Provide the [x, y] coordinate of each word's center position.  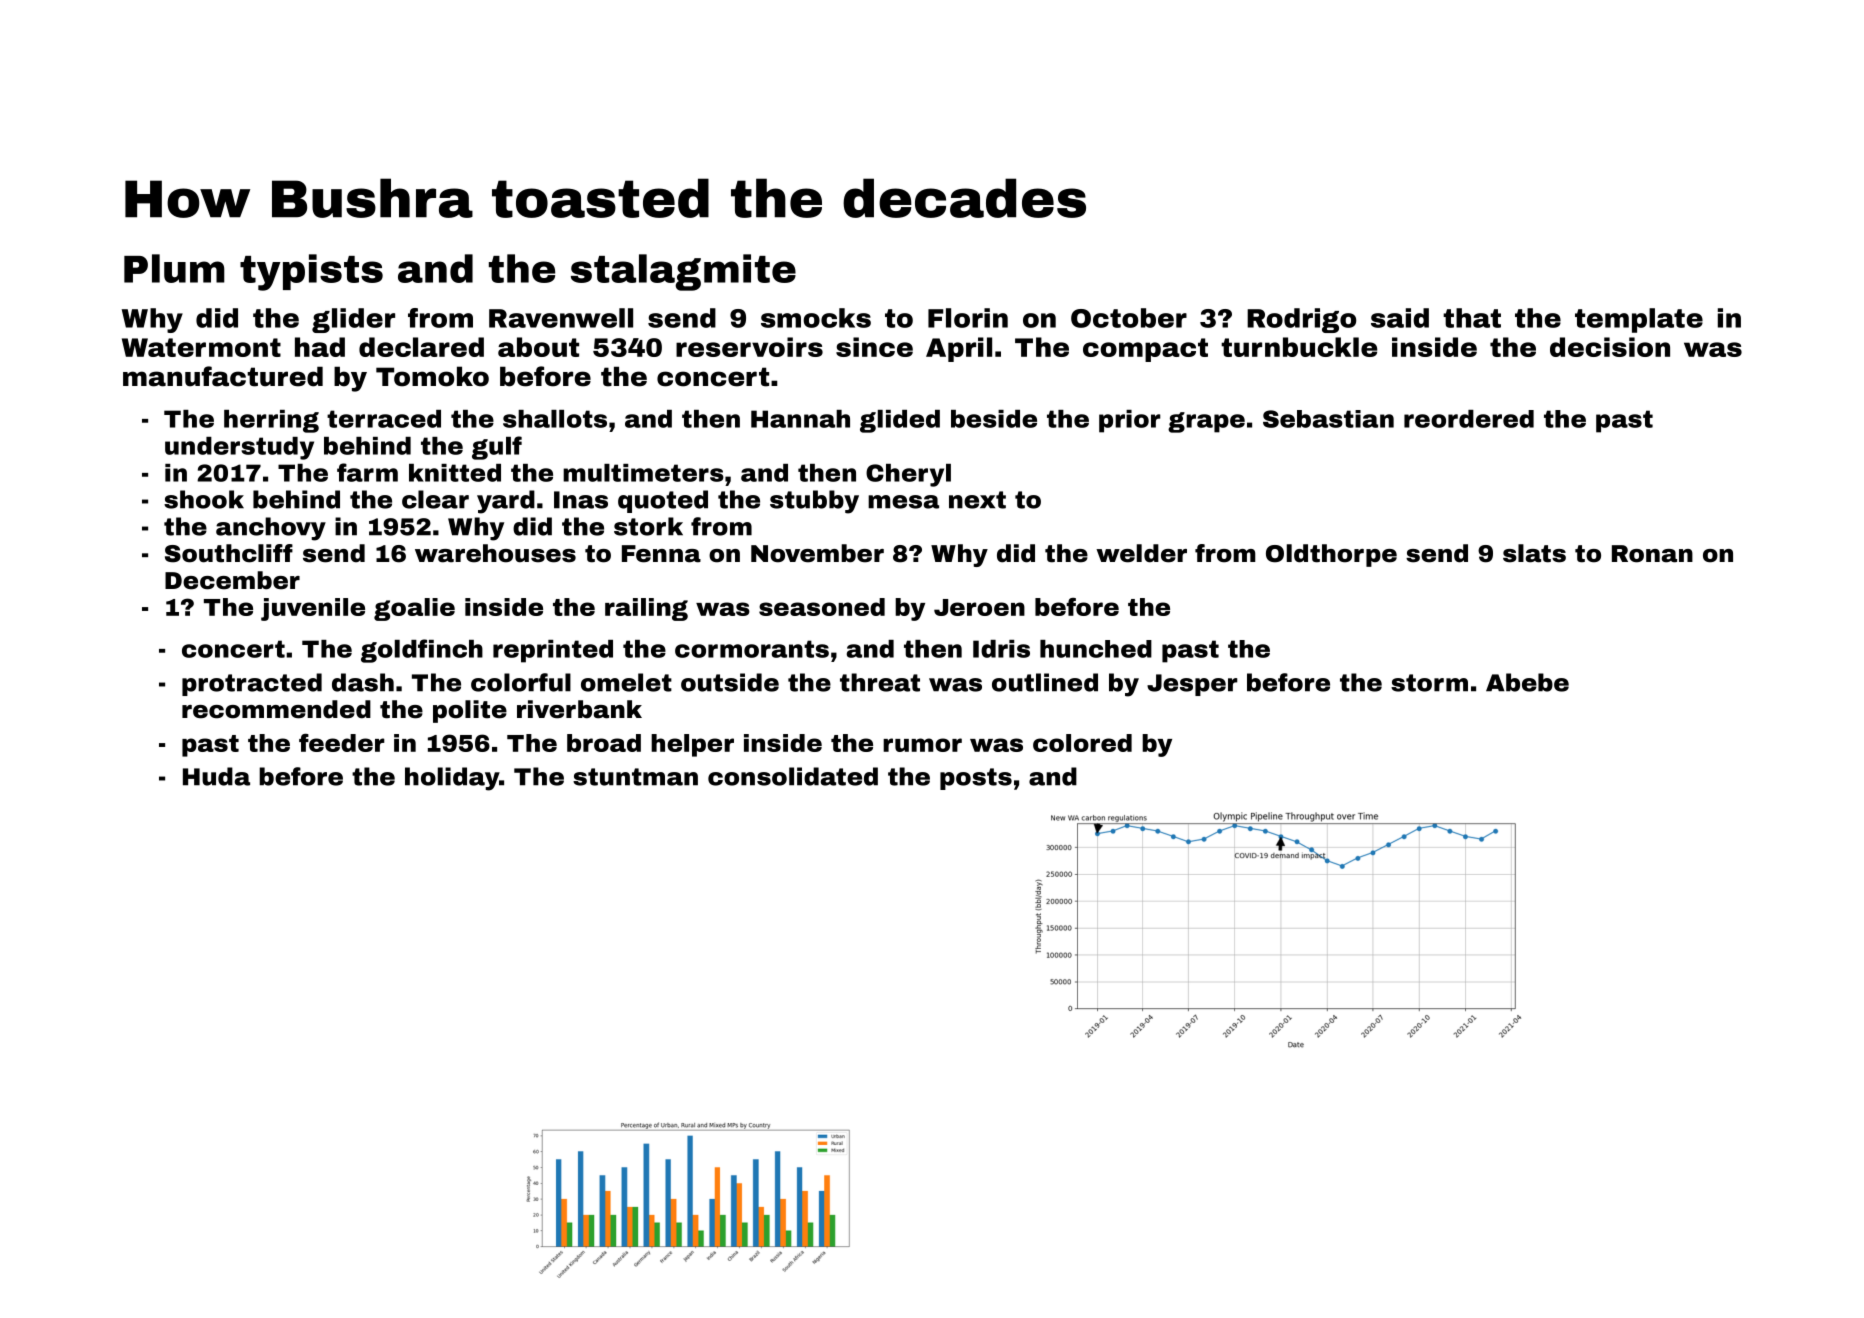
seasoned [822, 607]
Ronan [1652, 554]
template [1639, 320]
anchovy [271, 529]
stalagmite [683, 272]
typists [311, 272]
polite [470, 711]
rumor [922, 745]
